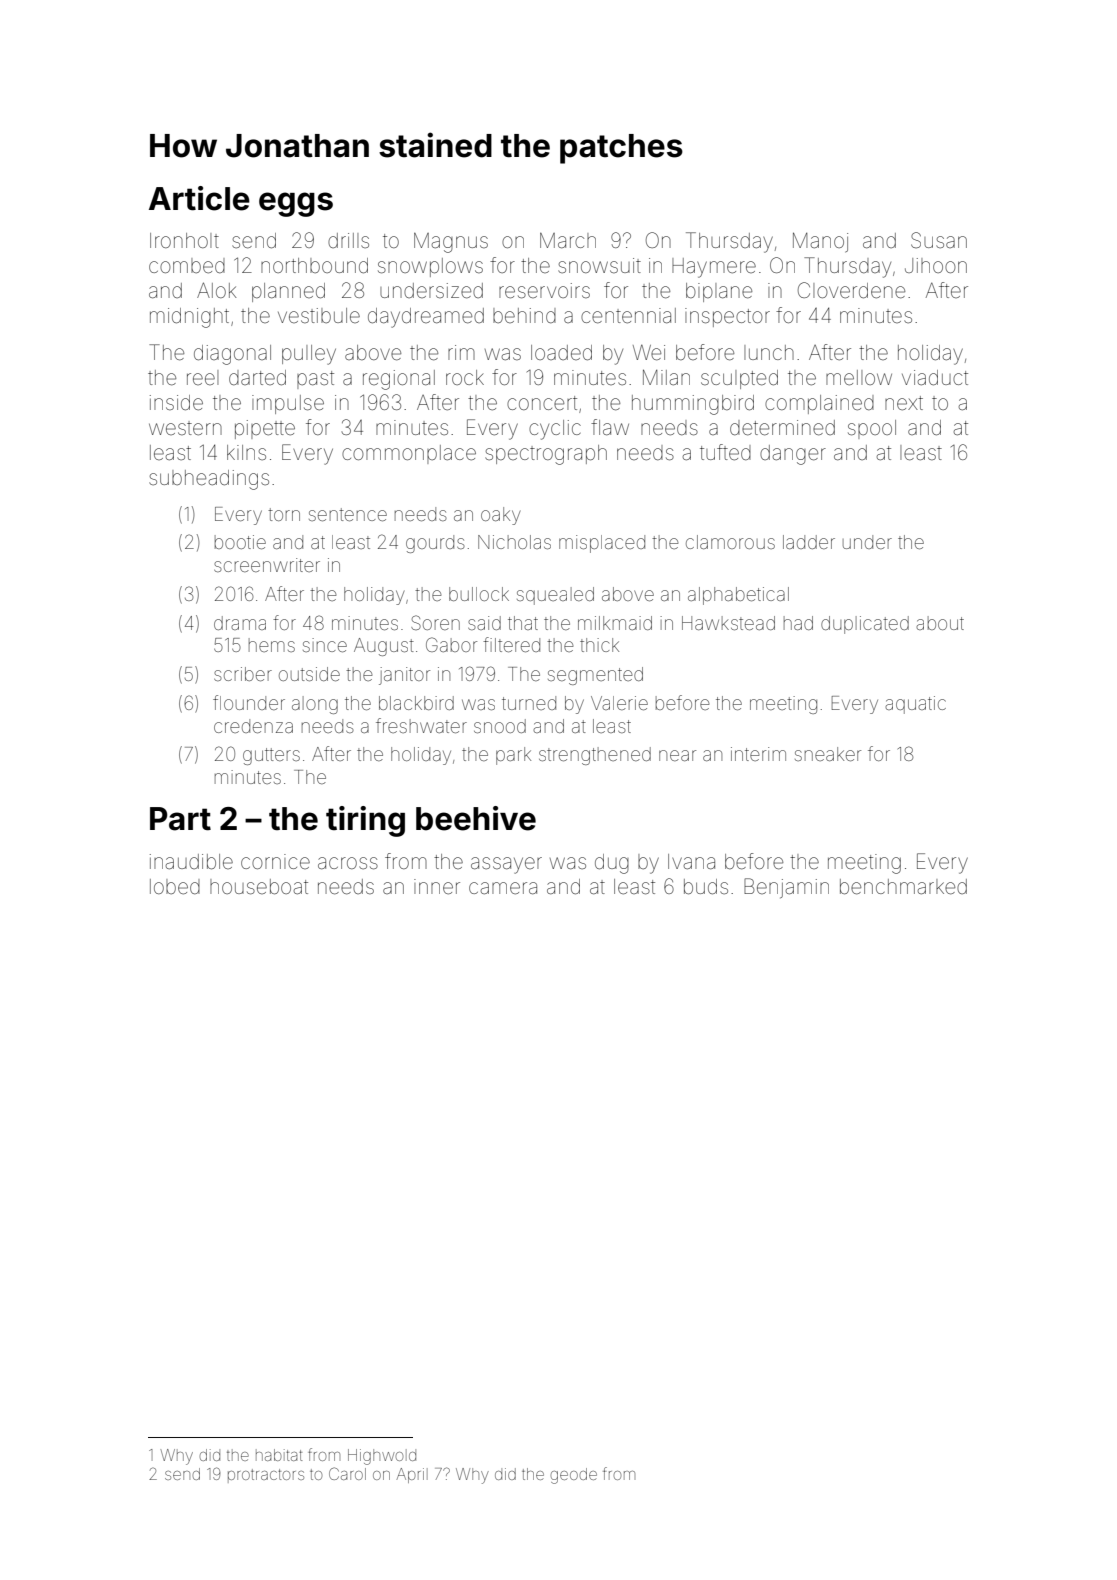 This screenshot has height=1580, width=1117. Describe the element at coordinates (574, 1476) in the screenshot. I see `geode` at that location.
